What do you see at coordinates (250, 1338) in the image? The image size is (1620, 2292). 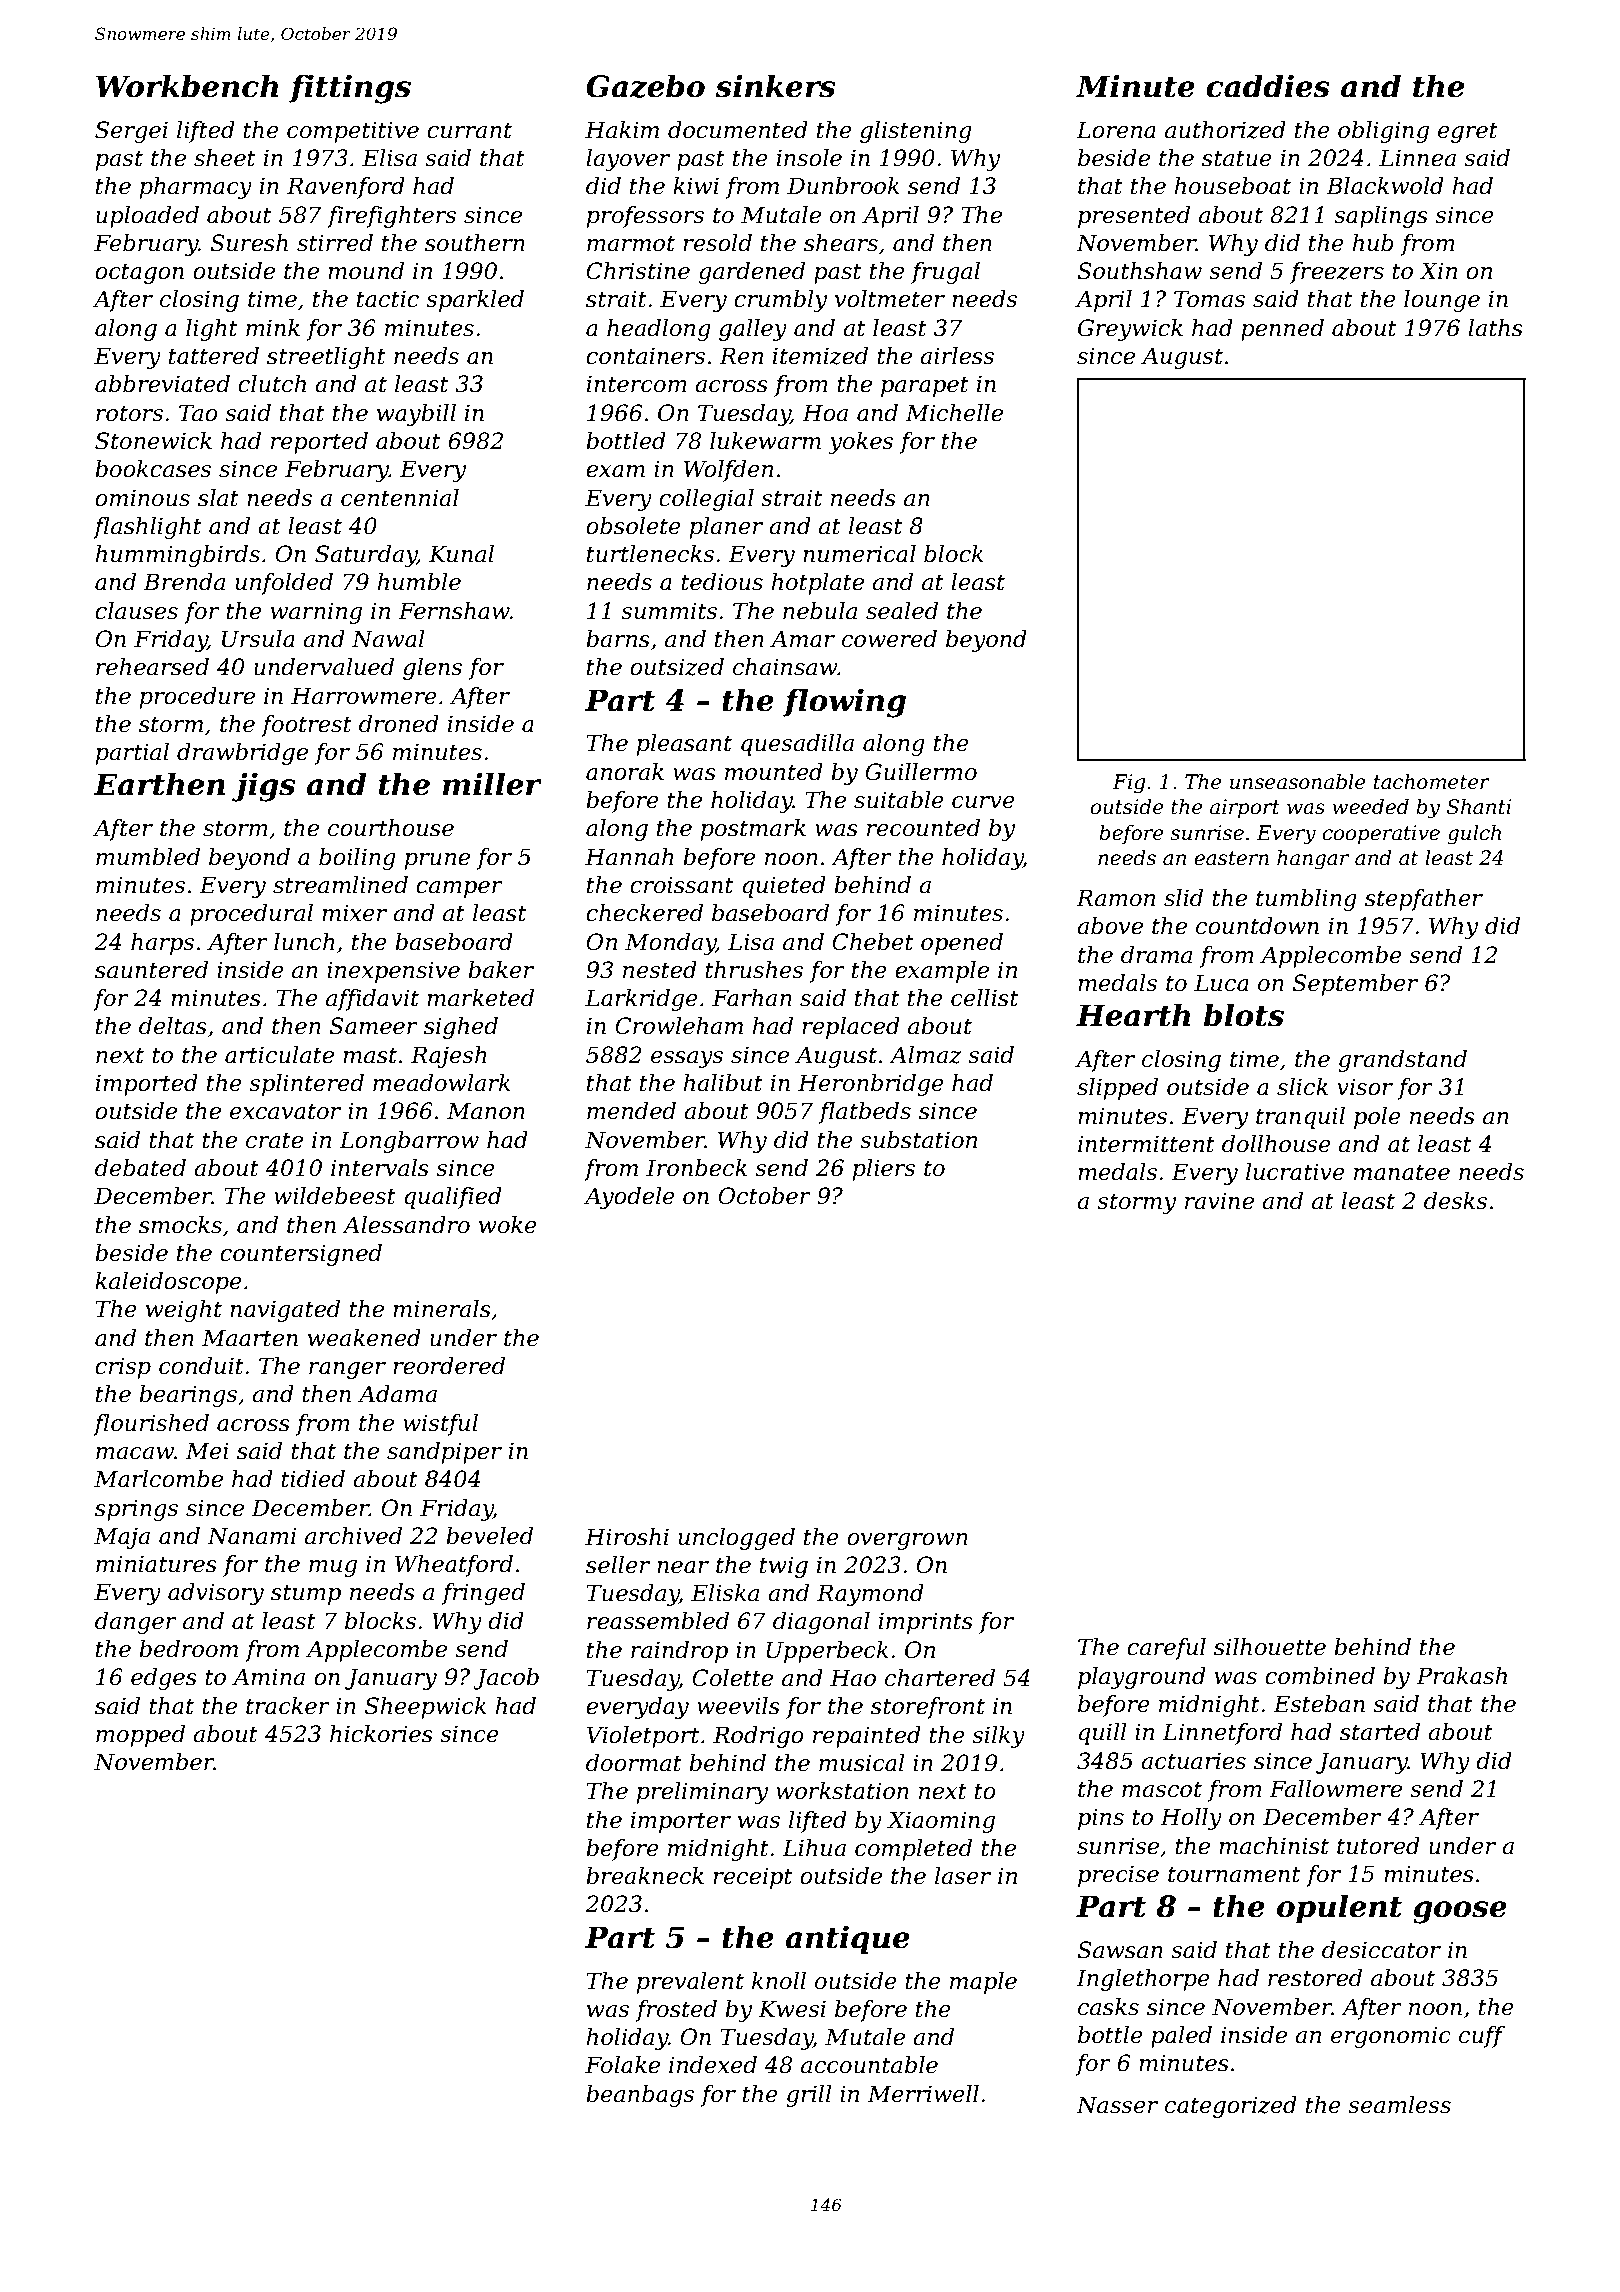 I see `Maarten` at bounding box center [250, 1338].
